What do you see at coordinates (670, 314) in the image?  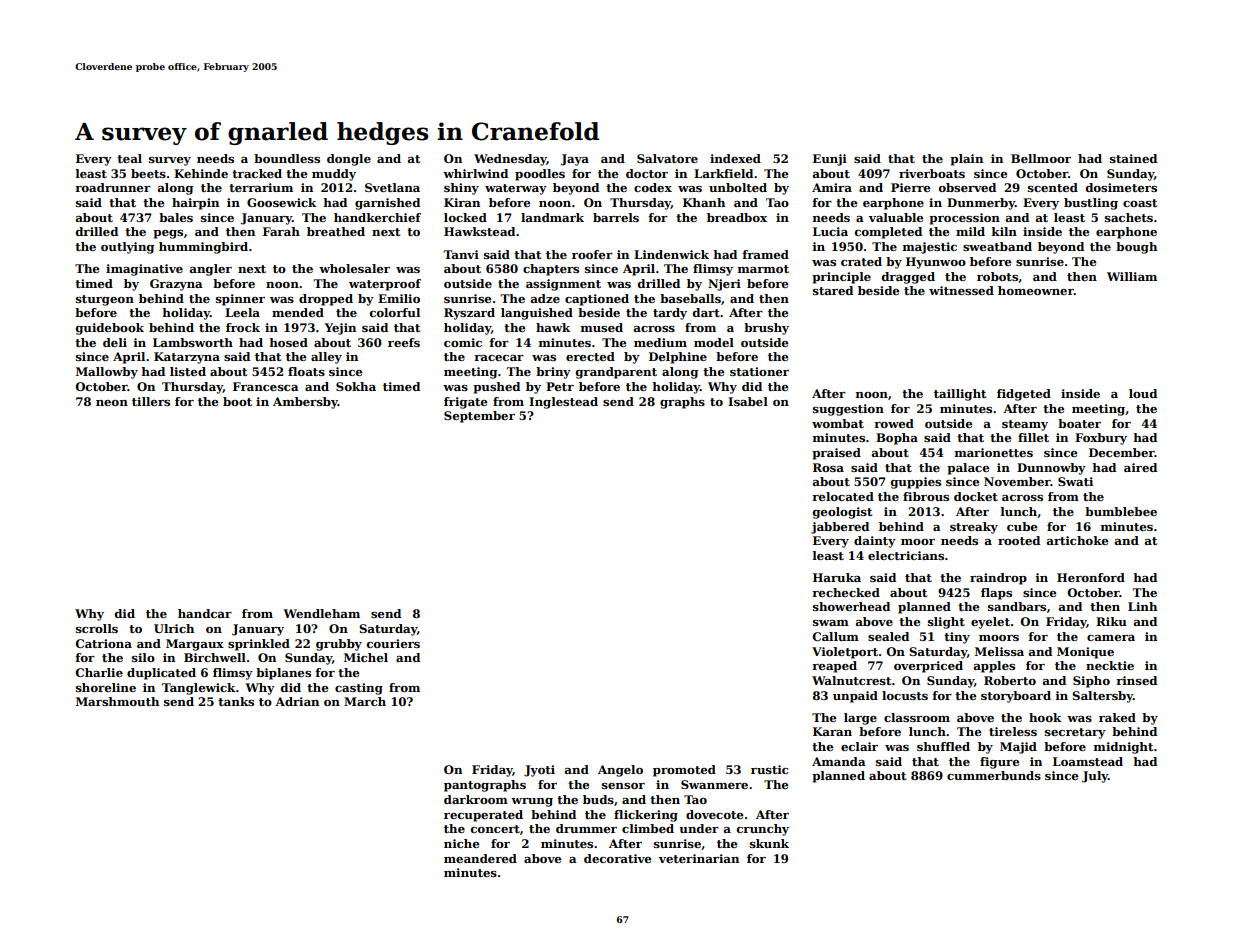 I see `tardy` at bounding box center [670, 314].
